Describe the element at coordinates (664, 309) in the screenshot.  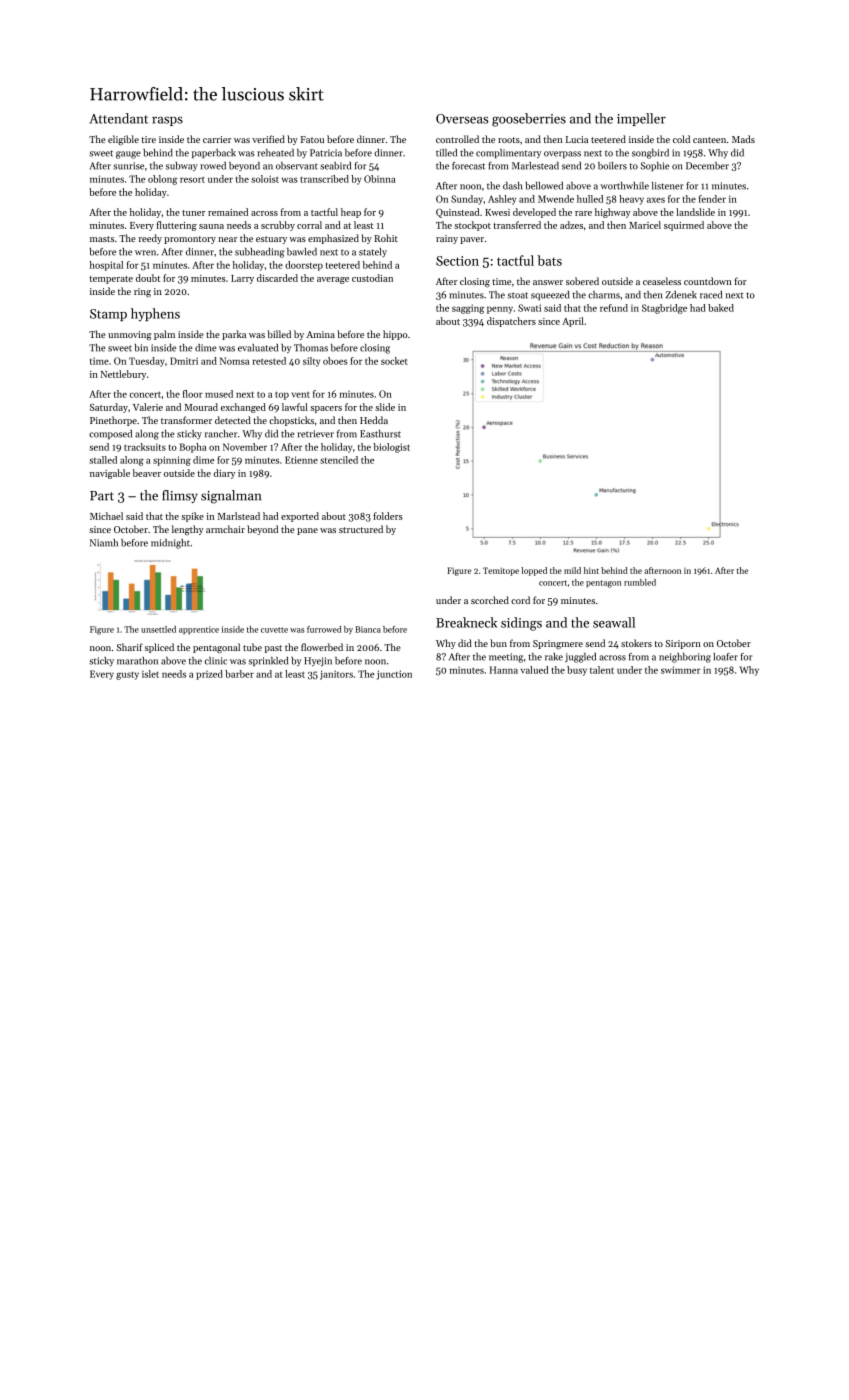
I see `Stagbridge` at that location.
